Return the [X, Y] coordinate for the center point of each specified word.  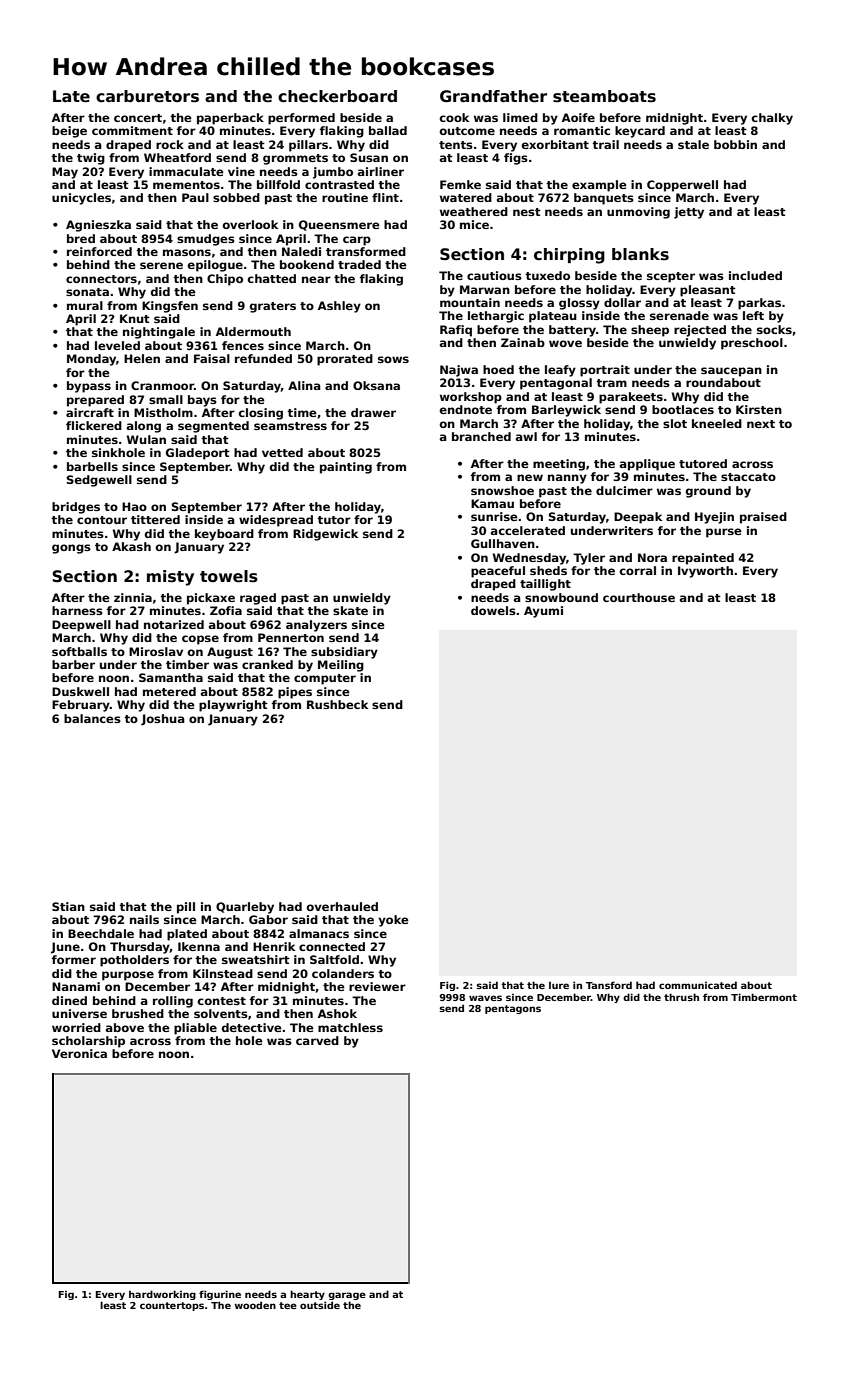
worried [76, 1027]
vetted [282, 452]
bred [81, 238]
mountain [470, 302]
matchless [350, 1027]
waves [485, 998]
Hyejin [714, 518]
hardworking [162, 1295]
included [755, 275]
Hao [134, 506]
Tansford [609, 985]
